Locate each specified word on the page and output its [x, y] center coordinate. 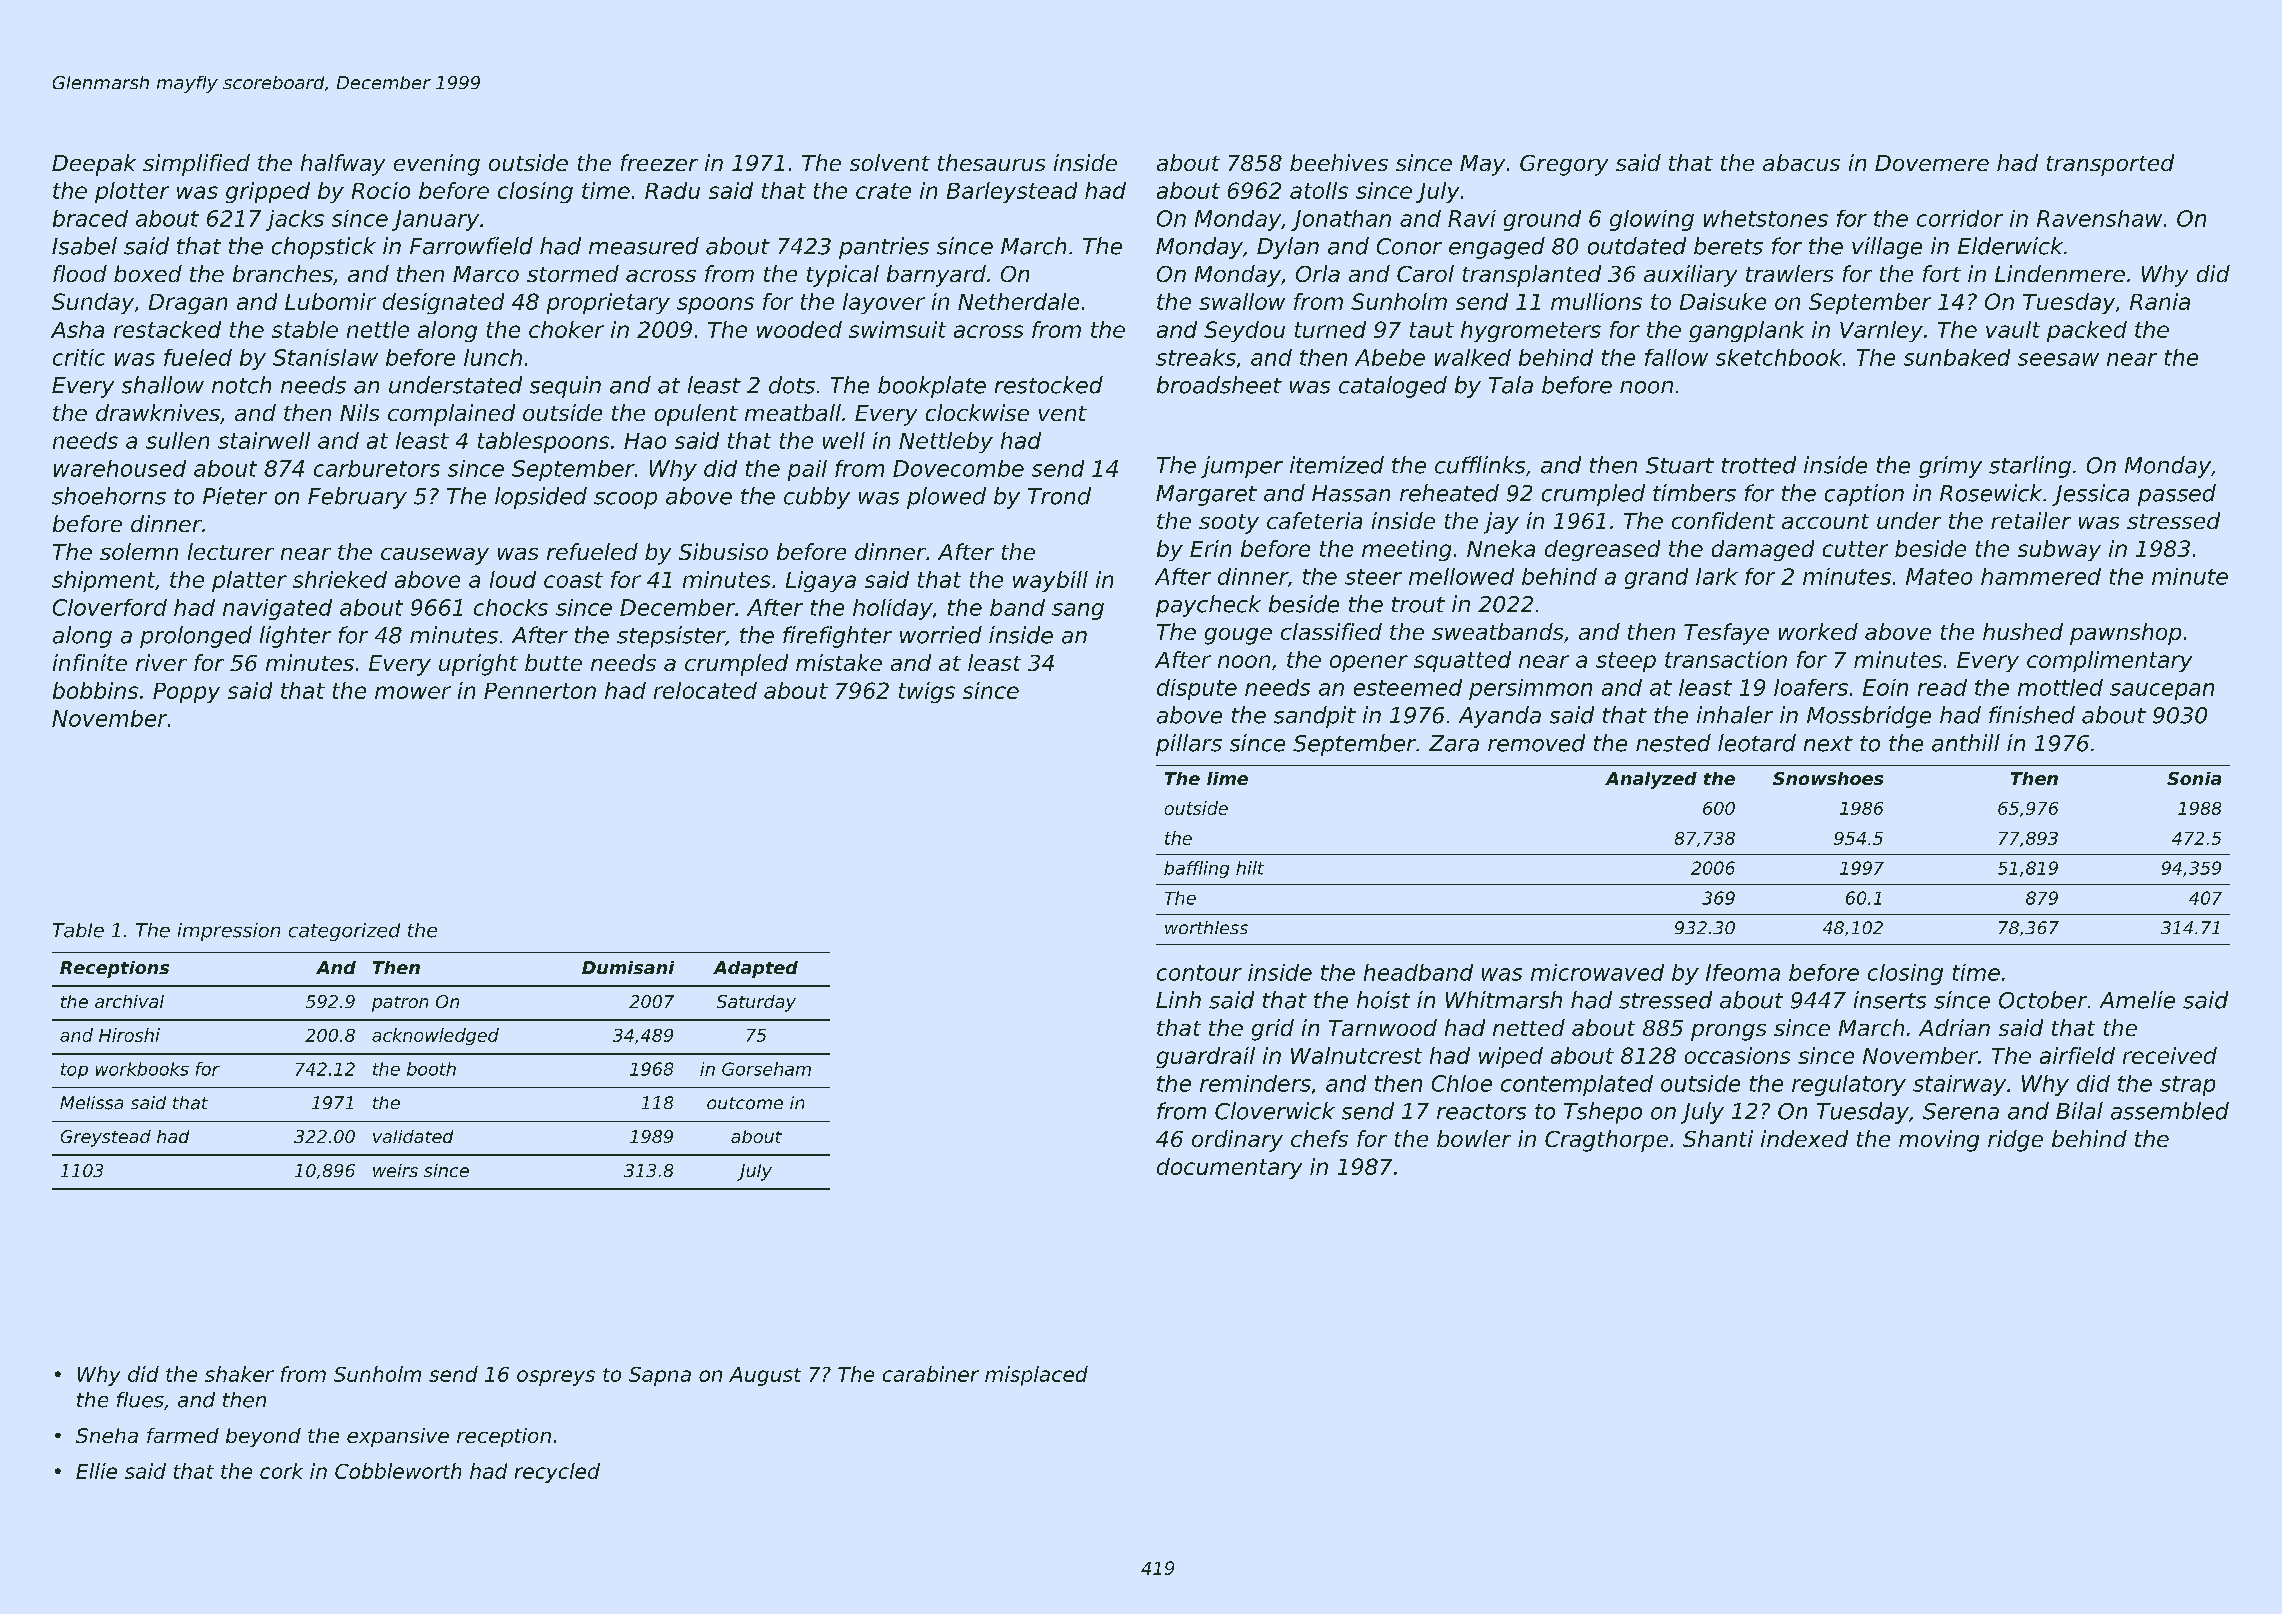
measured [644, 246]
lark [1717, 576]
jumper [1242, 467]
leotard [1757, 743]
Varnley [1881, 331]
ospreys [556, 1378]
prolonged [196, 637]
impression [229, 932]
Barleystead [1012, 192]
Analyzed [1651, 780]
